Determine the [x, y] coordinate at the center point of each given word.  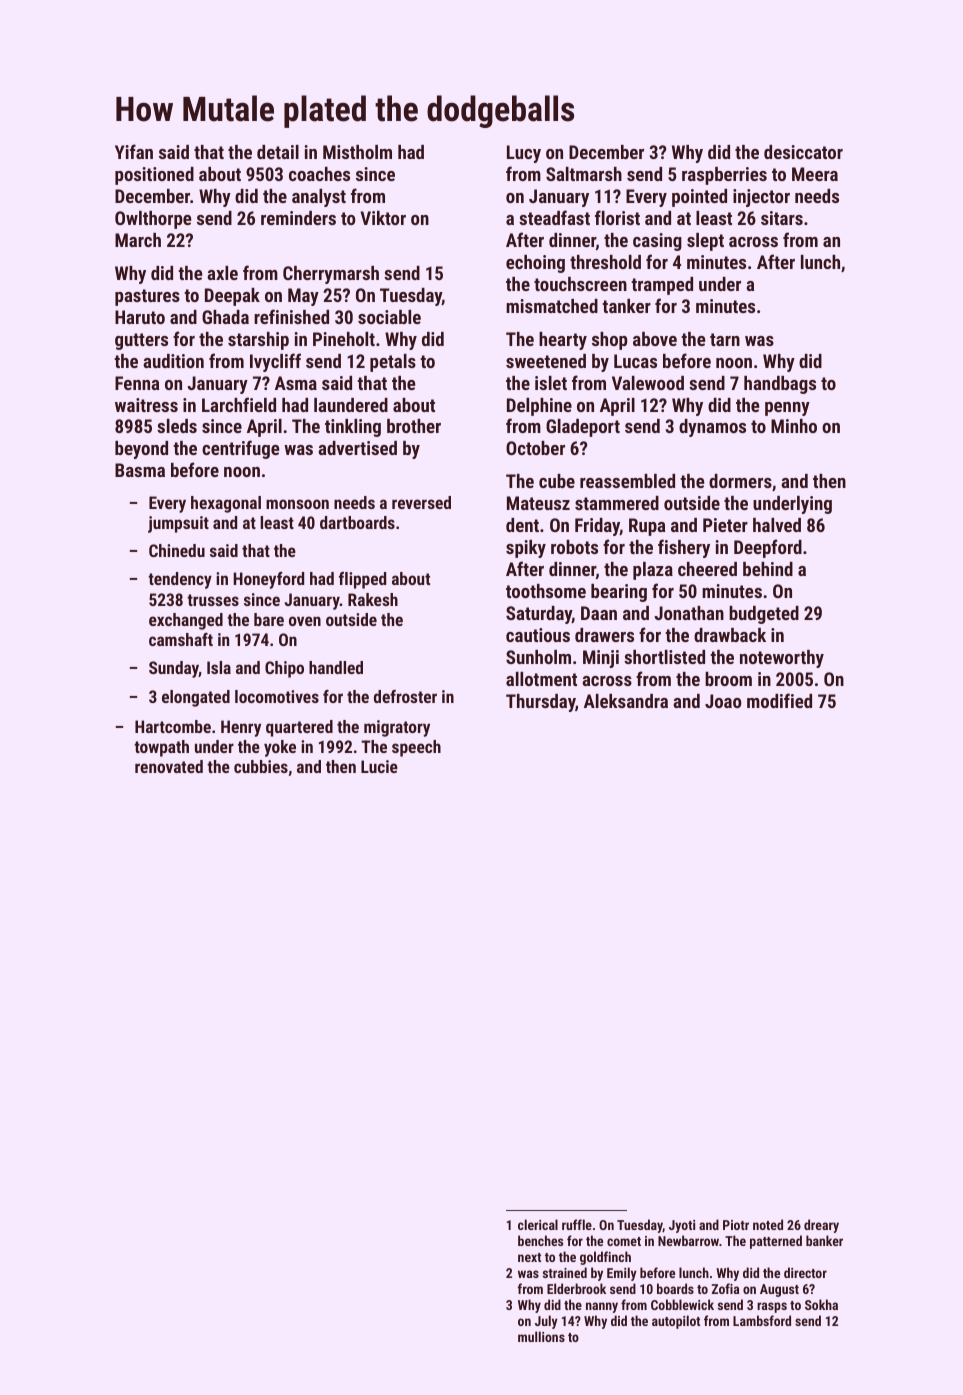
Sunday [174, 669]
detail [278, 152]
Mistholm [357, 152]
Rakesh [373, 599]
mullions [541, 1336]
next [529, 1257]
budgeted [764, 615]
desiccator [803, 152]
